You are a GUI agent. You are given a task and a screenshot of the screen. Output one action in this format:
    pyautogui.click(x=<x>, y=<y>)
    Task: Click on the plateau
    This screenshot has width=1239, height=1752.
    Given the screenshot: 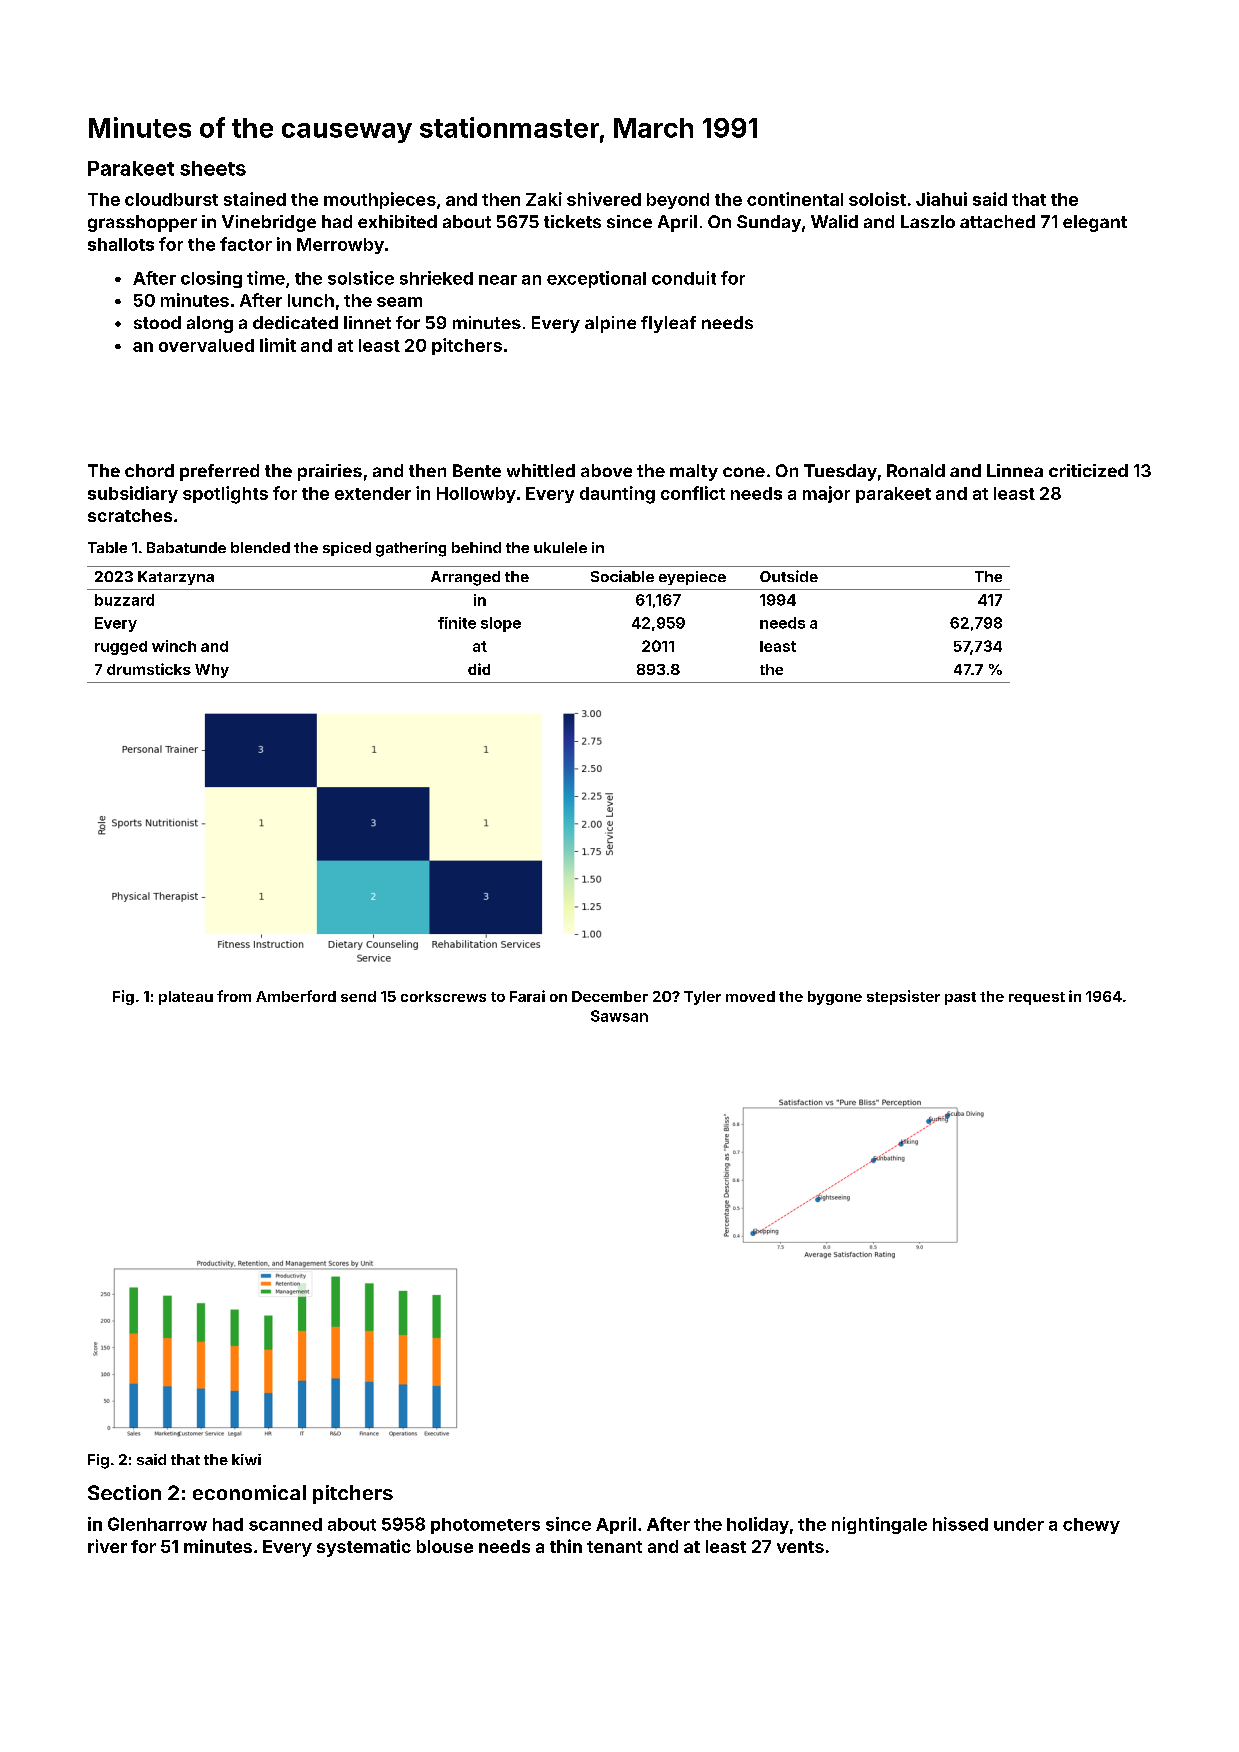 What is the action you would take?
    pyautogui.click(x=186, y=998)
